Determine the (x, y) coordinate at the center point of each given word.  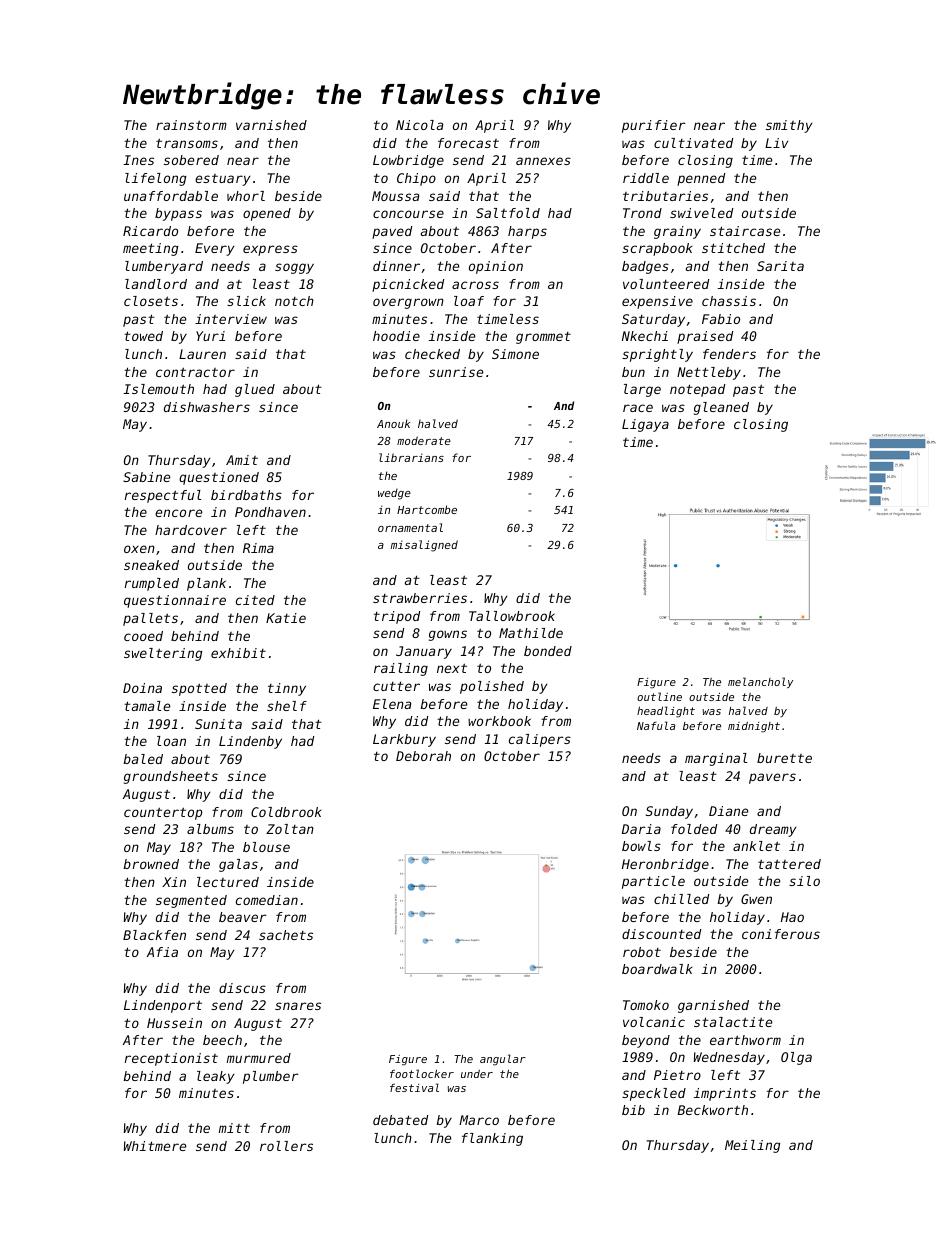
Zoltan (290, 829)
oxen (139, 549)
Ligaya (645, 425)
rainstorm (191, 125)
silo (804, 881)
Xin (174, 882)
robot (642, 952)
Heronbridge (665, 865)
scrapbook (657, 249)
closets (151, 301)
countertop (163, 813)
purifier (654, 126)
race (638, 408)
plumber (271, 1077)
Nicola (419, 125)
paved (392, 232)
